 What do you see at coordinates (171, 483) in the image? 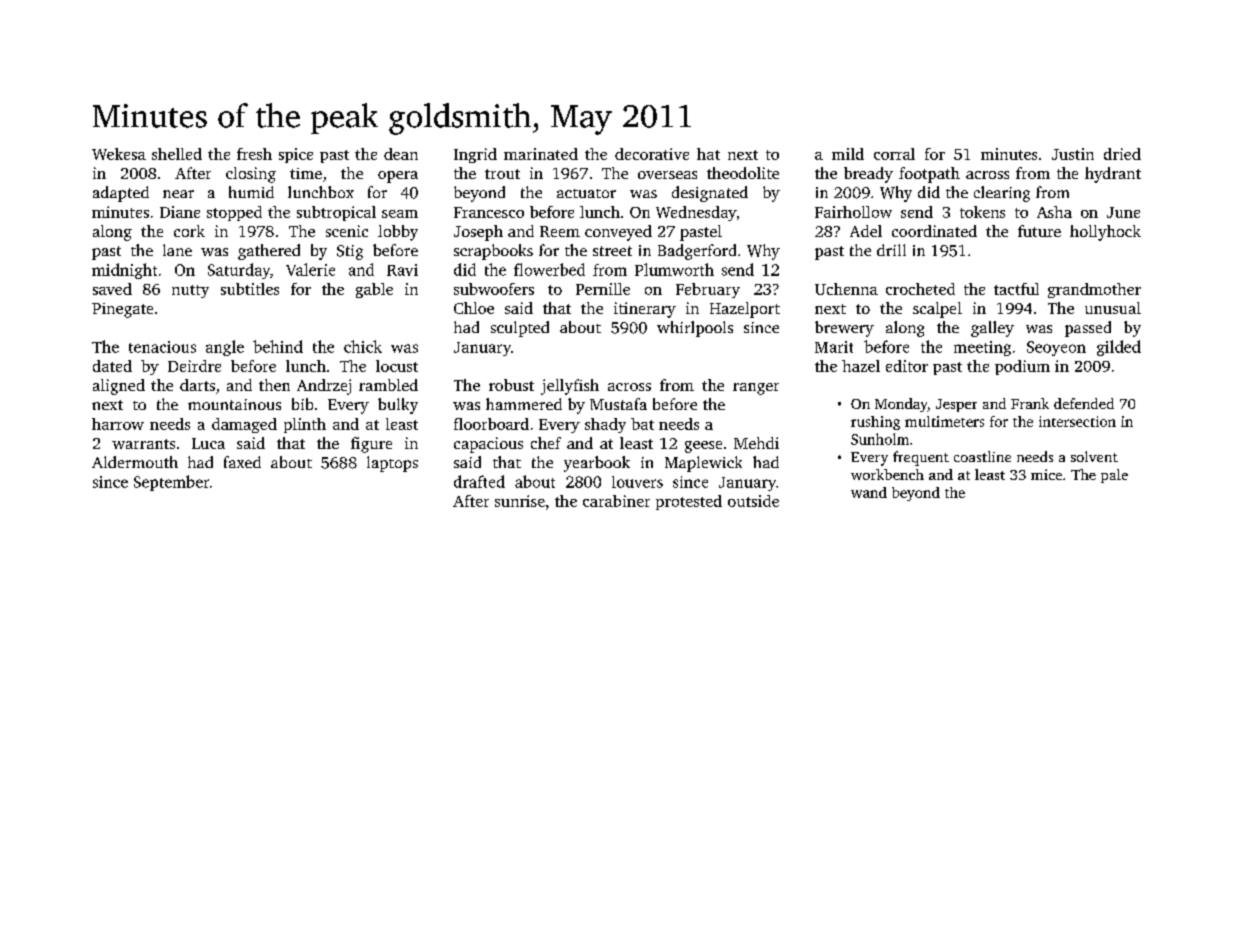
I see `September` at bounding box center [171, 483].
